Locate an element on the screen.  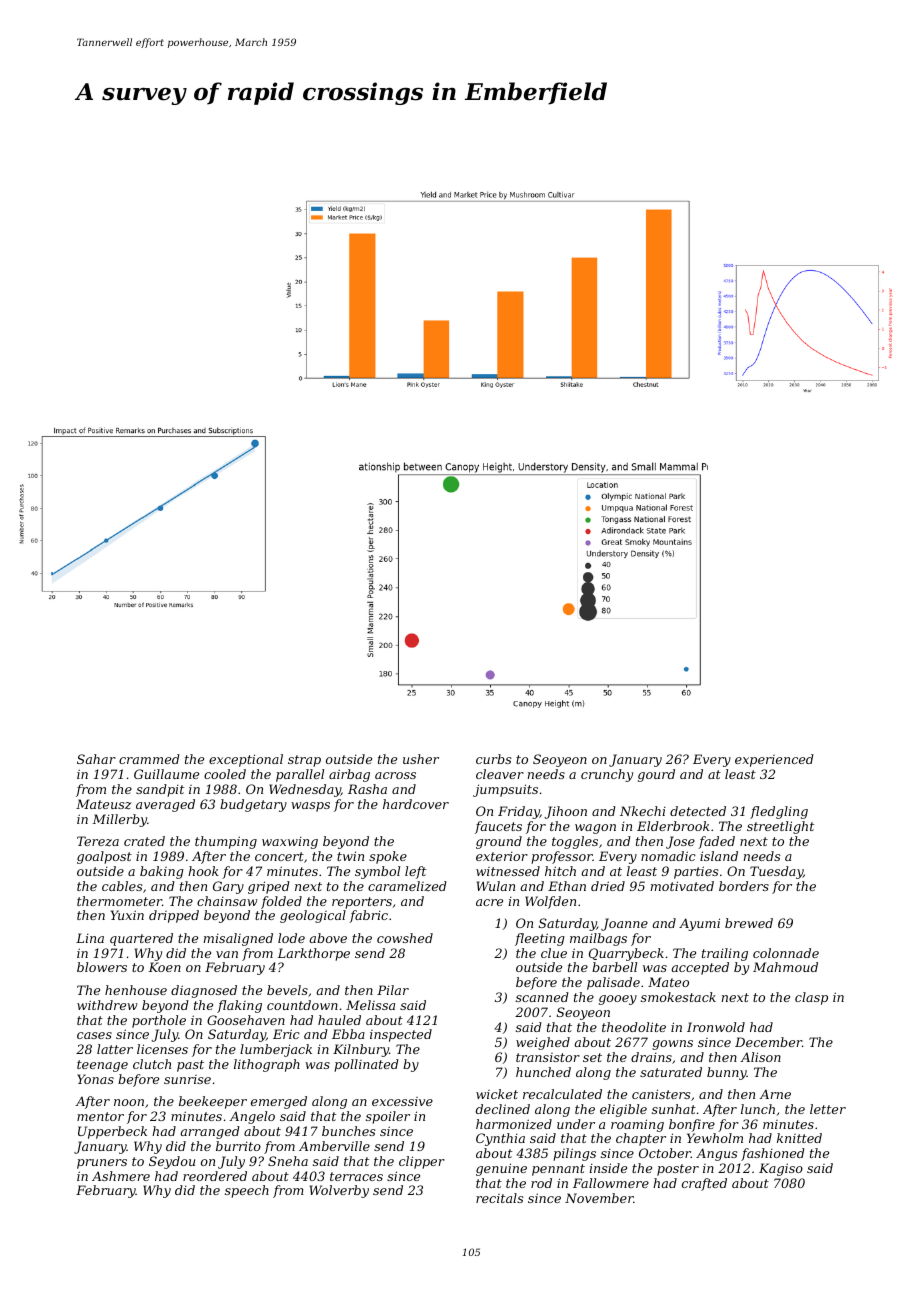
sunhat is located at coordinates (674, 1109).
